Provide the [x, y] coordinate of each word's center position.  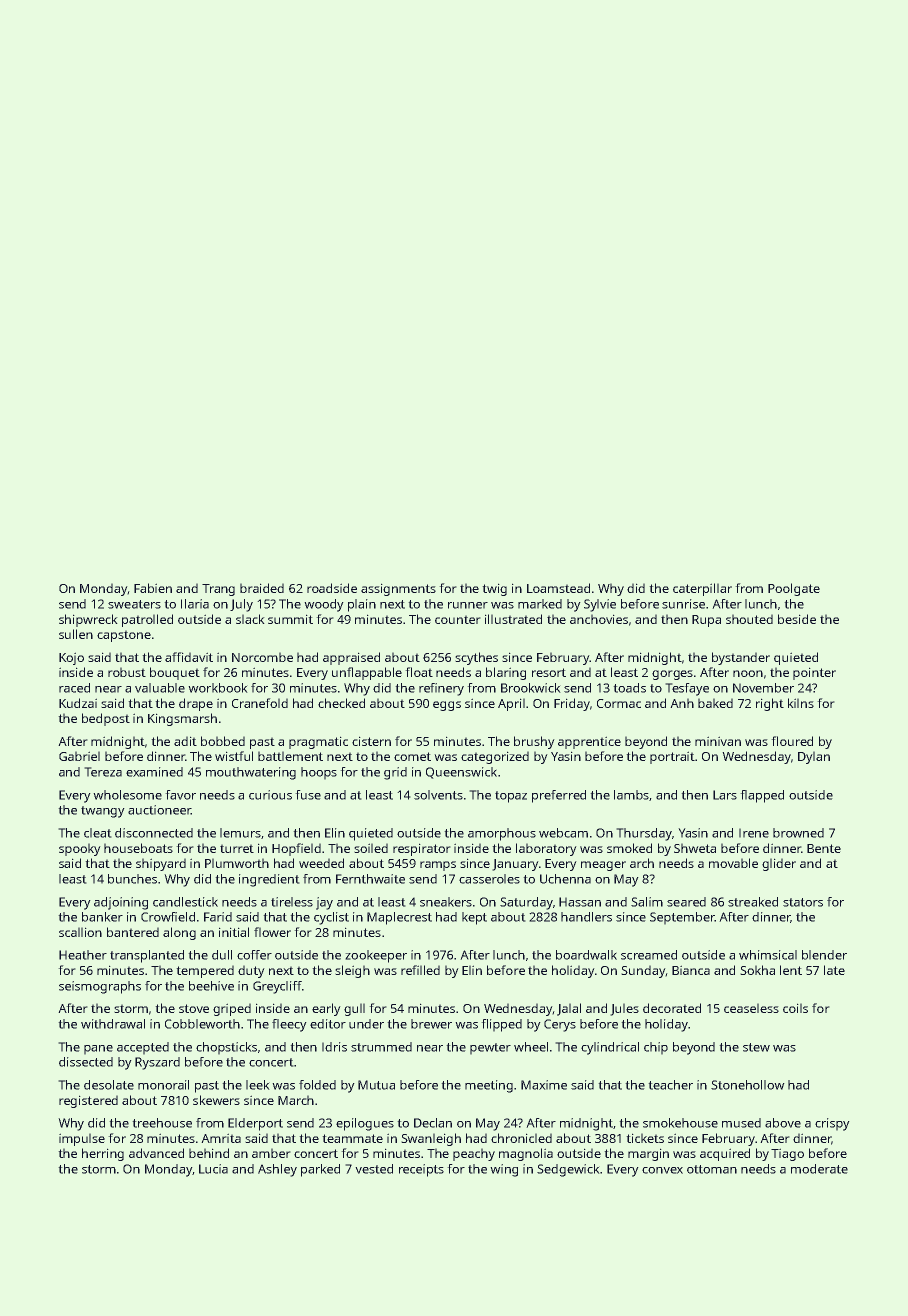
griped [232, 1009]
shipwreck [88, 620]
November [763, 688]
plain [362, 605]
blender [824, 955]
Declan [433, 1123]
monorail [163, 1085]
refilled [420, 970]
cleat [98, 833]
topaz [511, 797]
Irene [754, 833]
